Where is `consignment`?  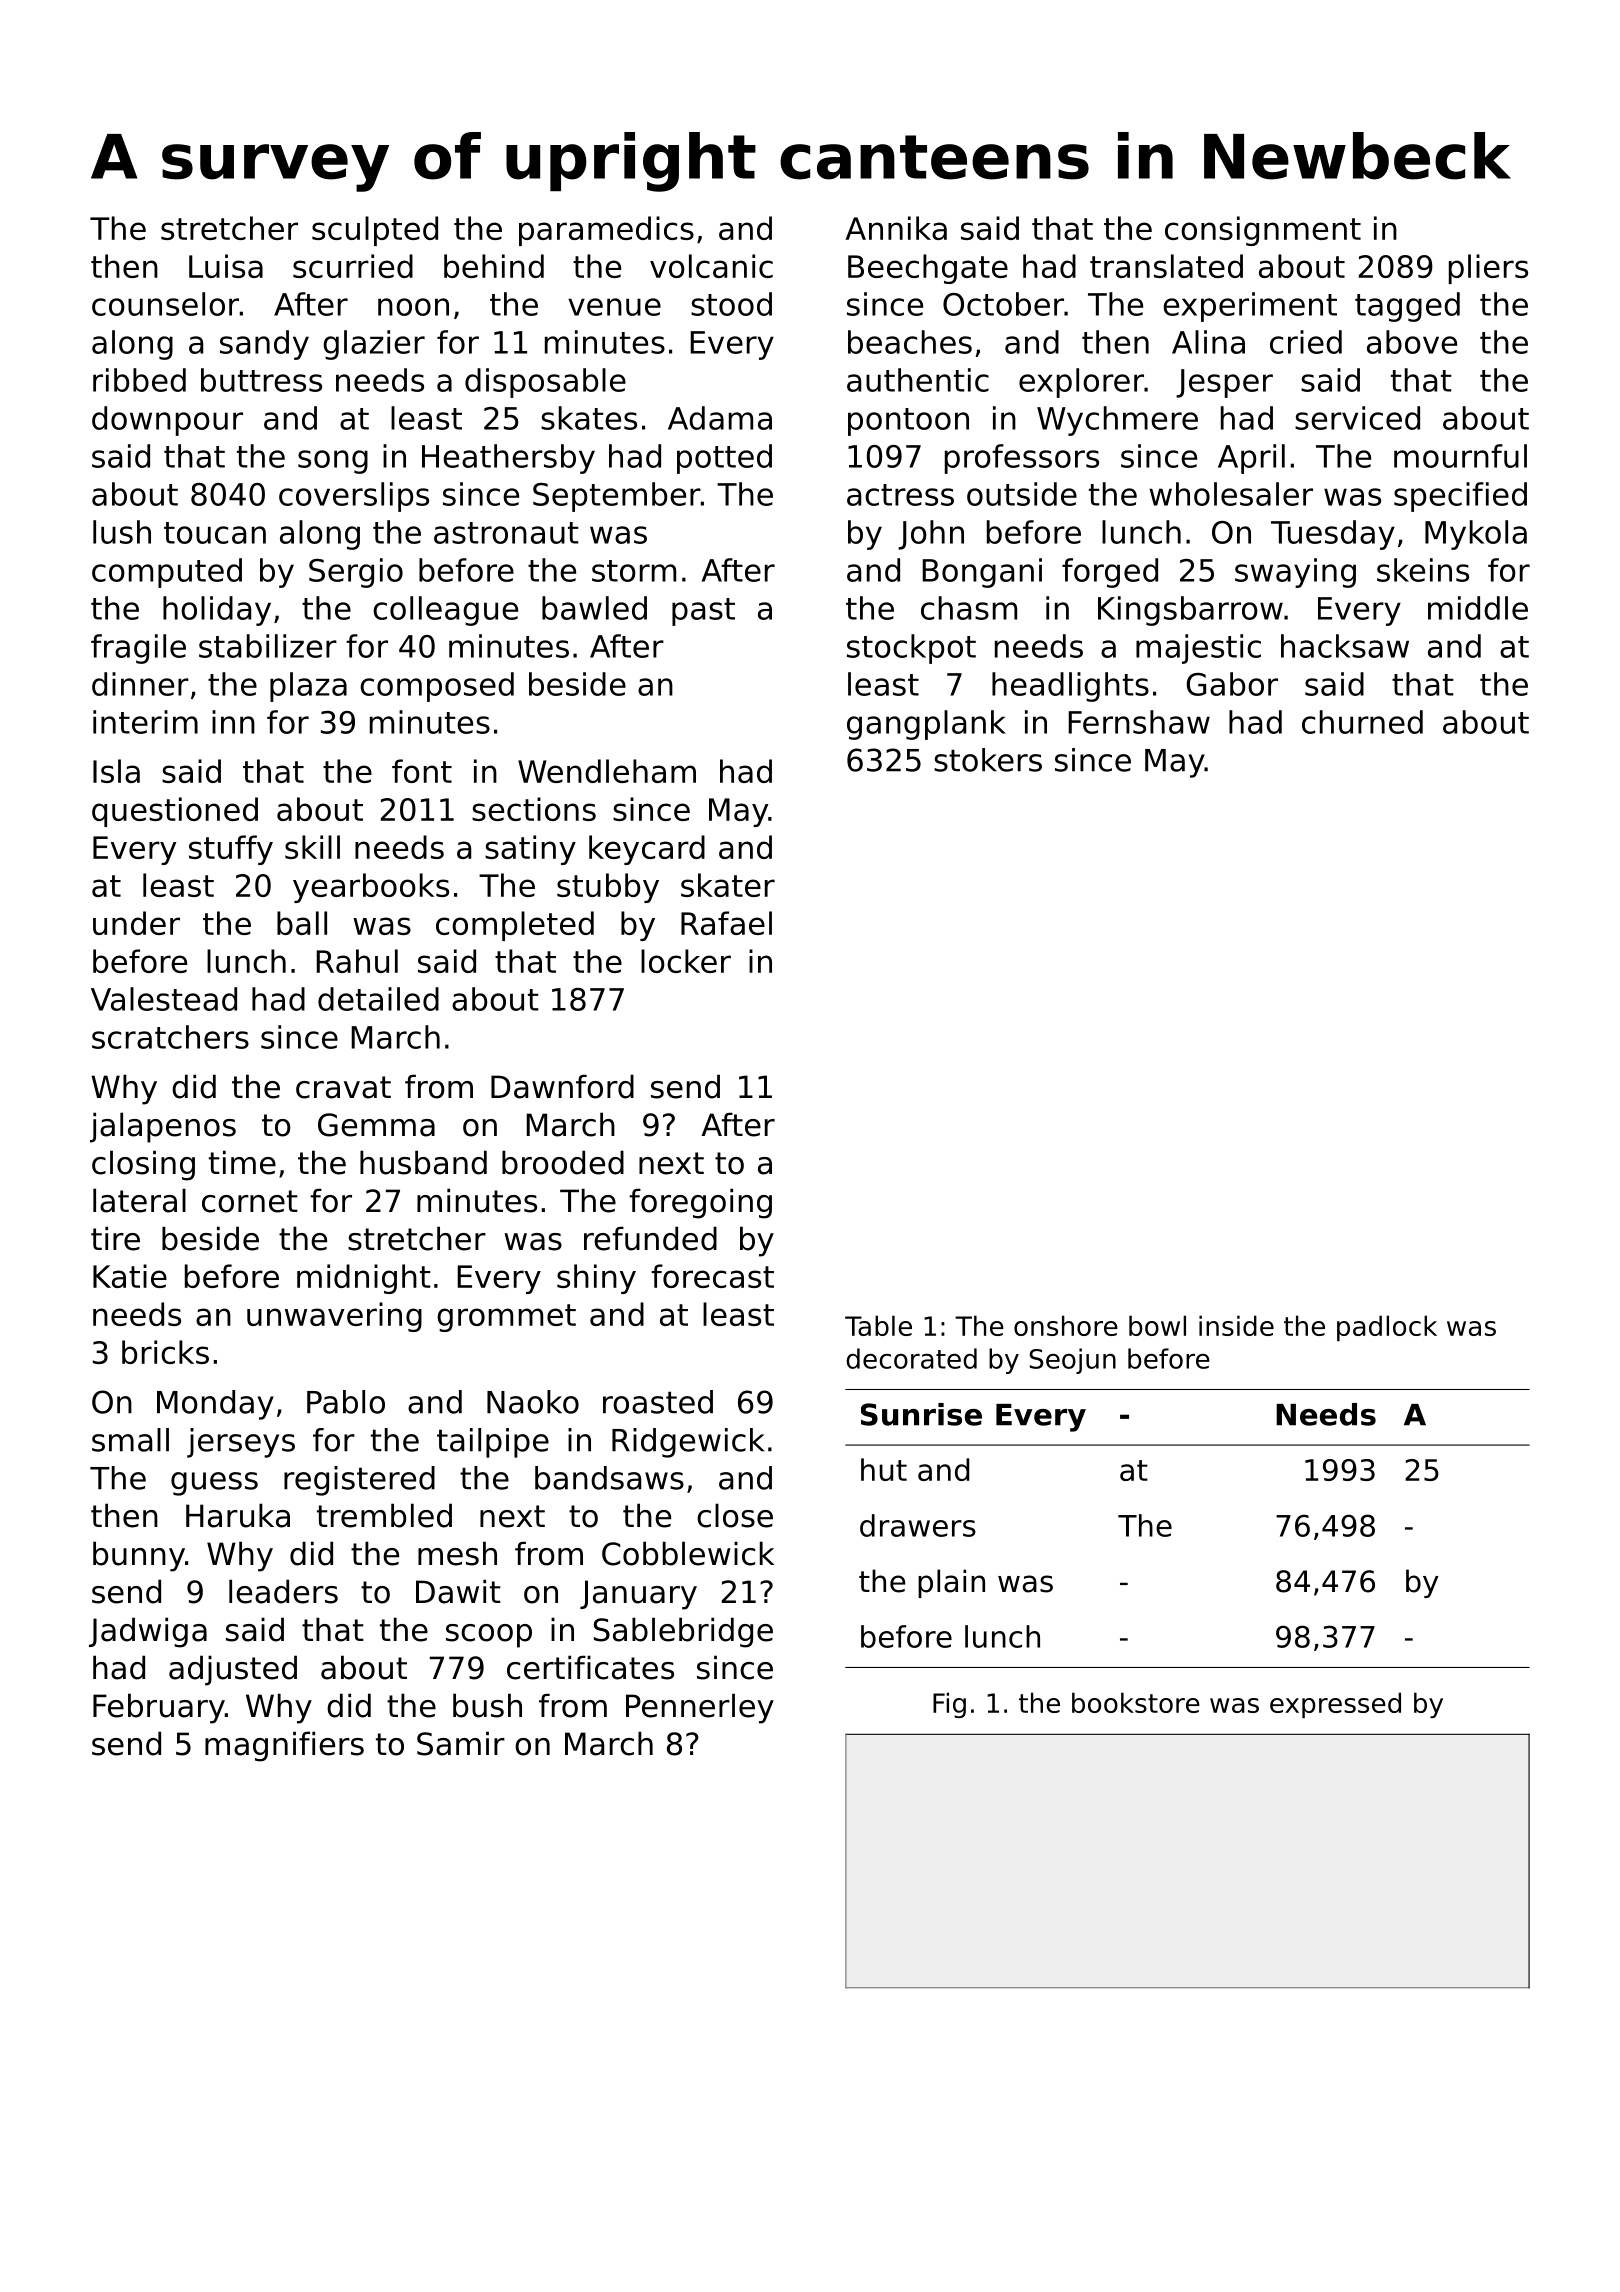
consignment is located at coordinates (1263, 231).
